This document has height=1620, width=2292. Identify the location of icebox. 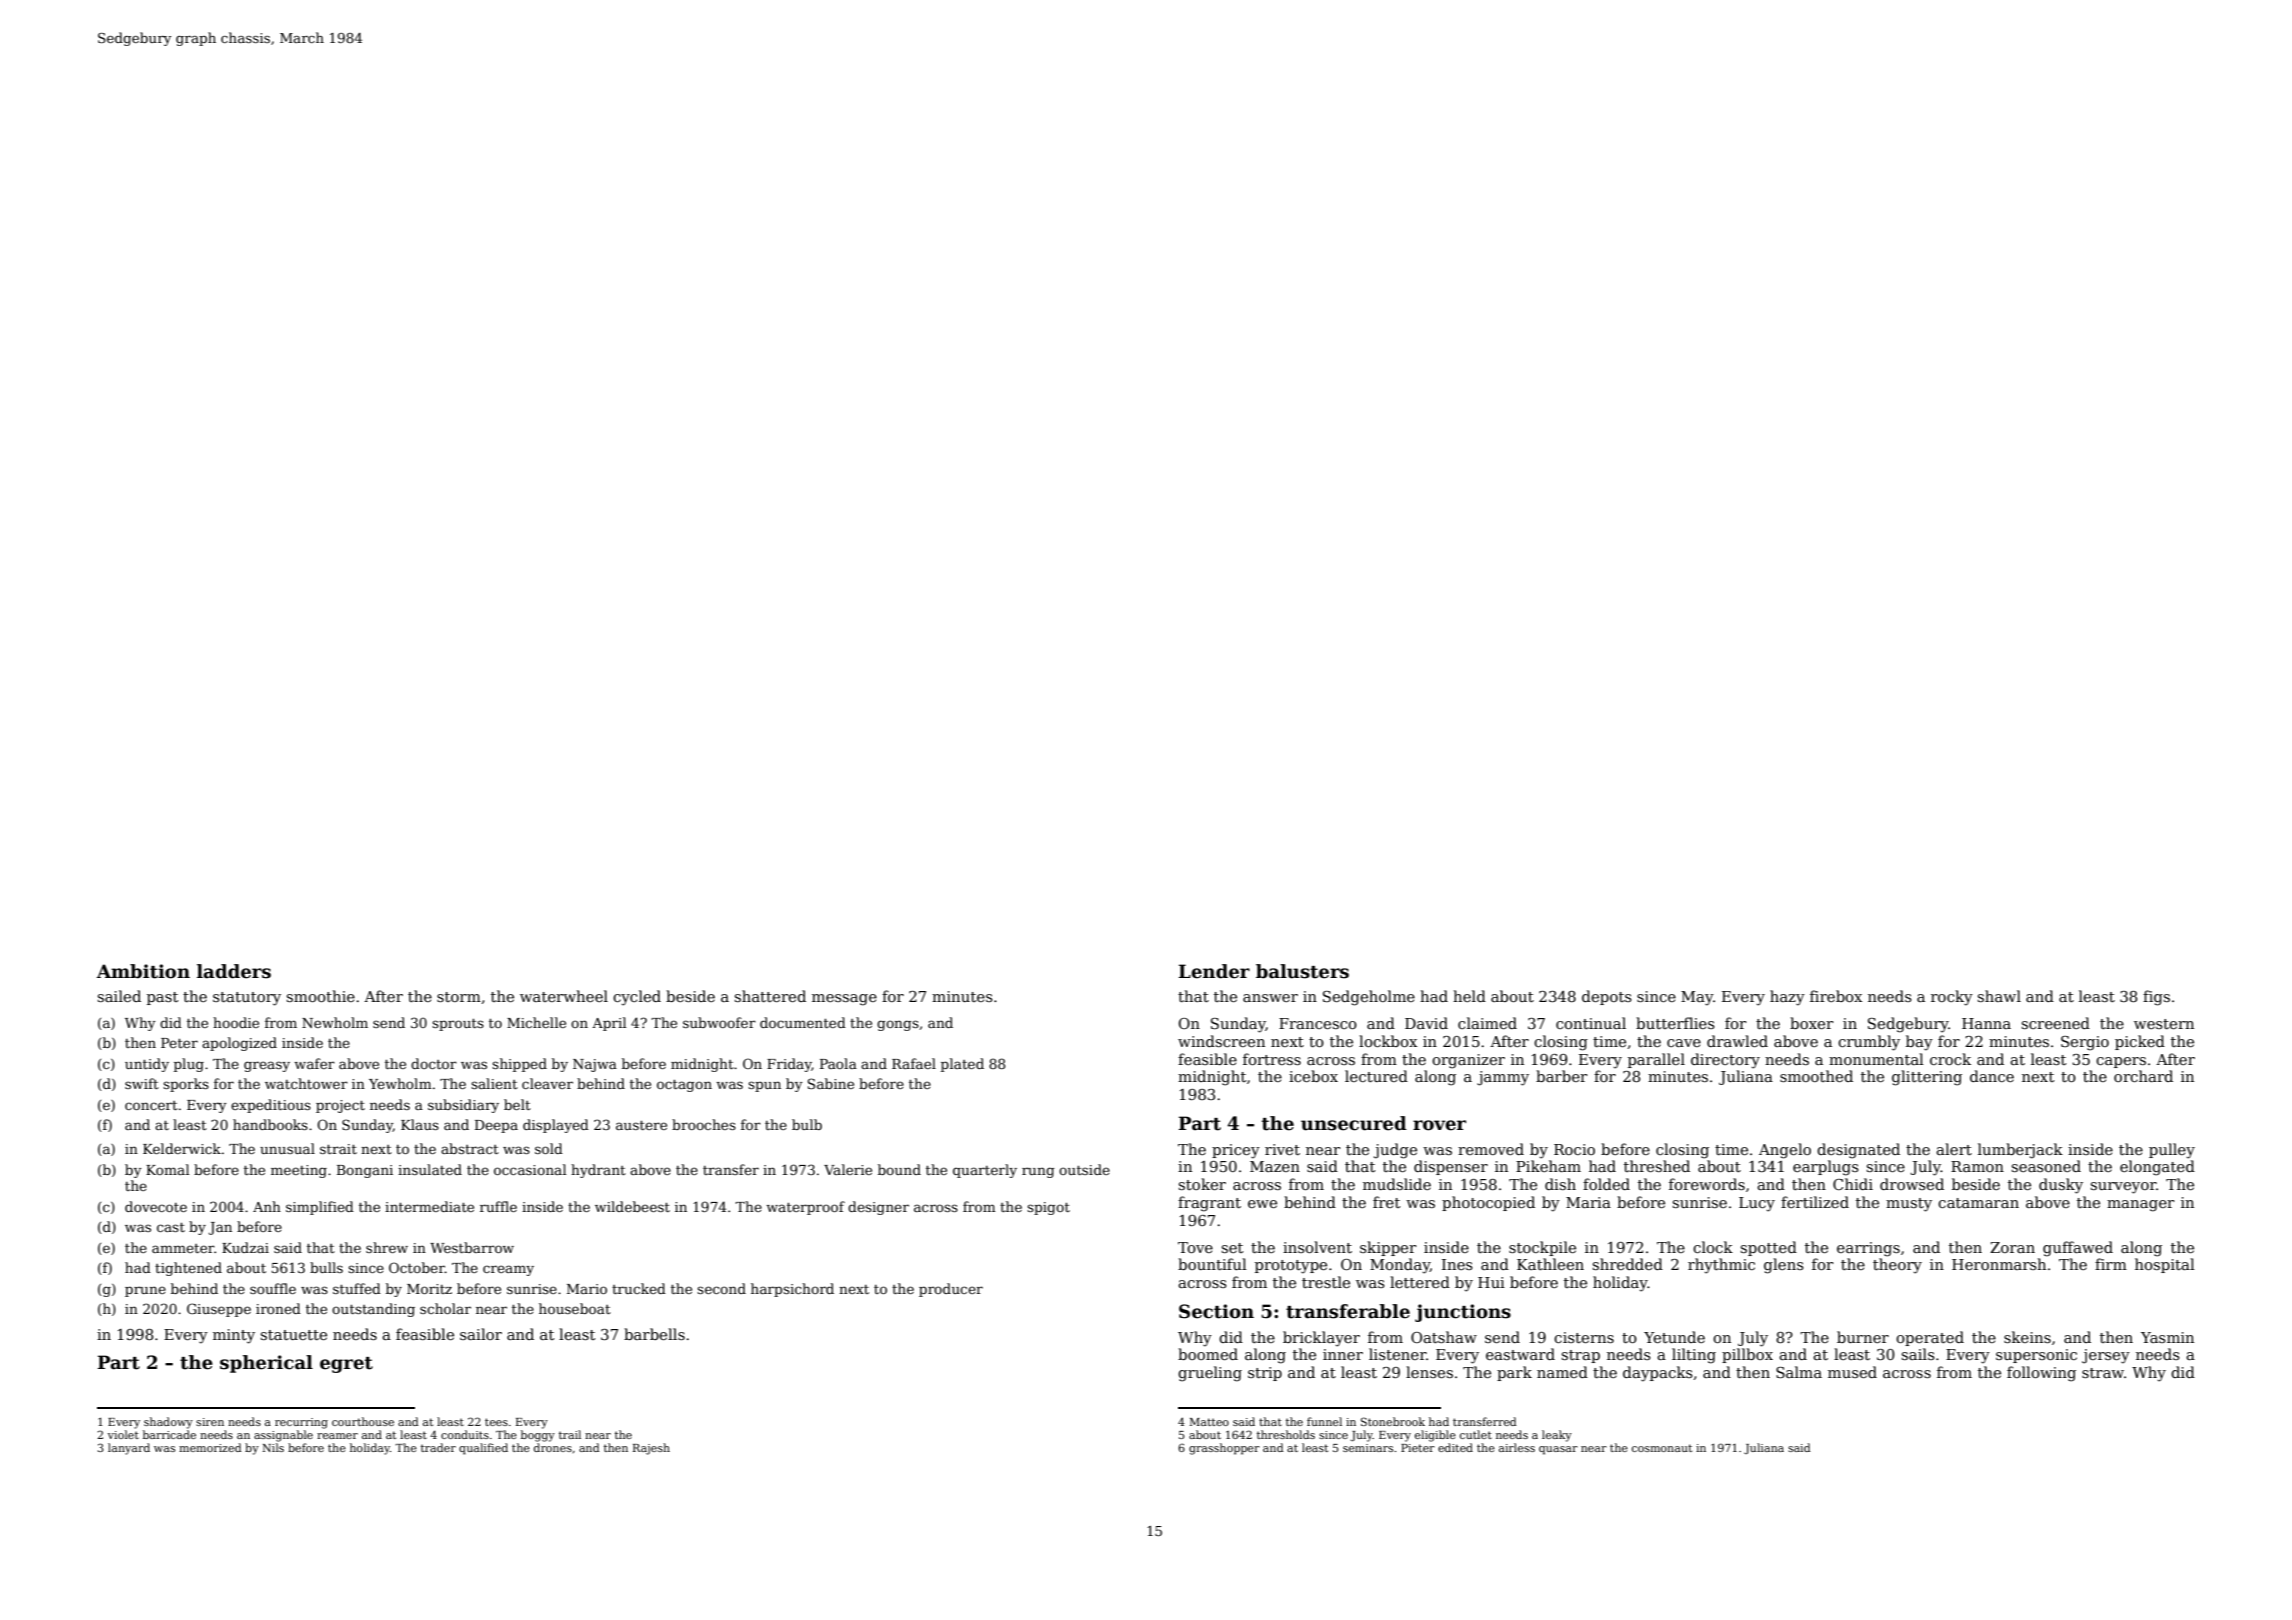
(1313, 1076).
